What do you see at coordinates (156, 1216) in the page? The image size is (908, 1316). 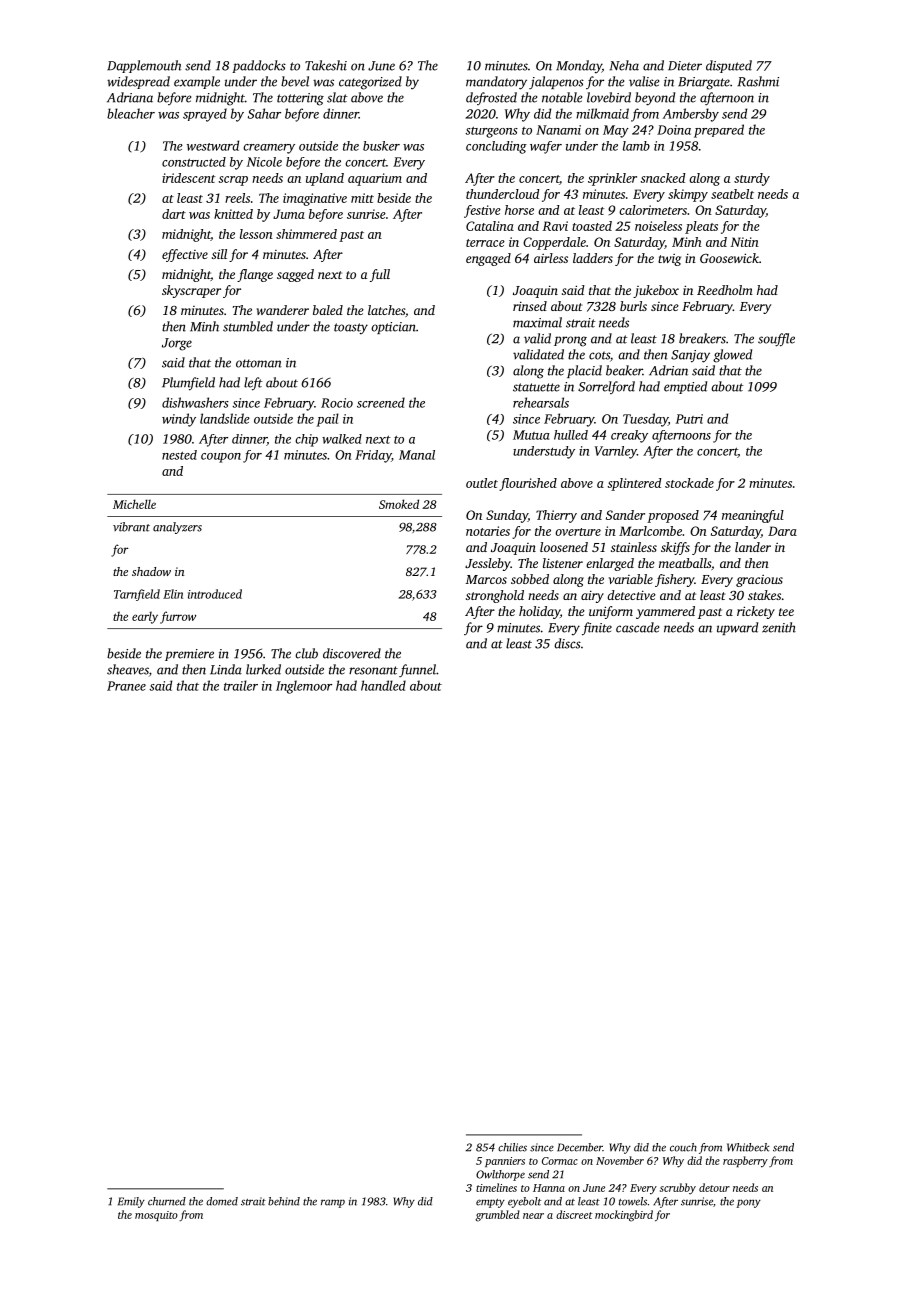 I see `mosquito` at bounding box center [156, 1216].
